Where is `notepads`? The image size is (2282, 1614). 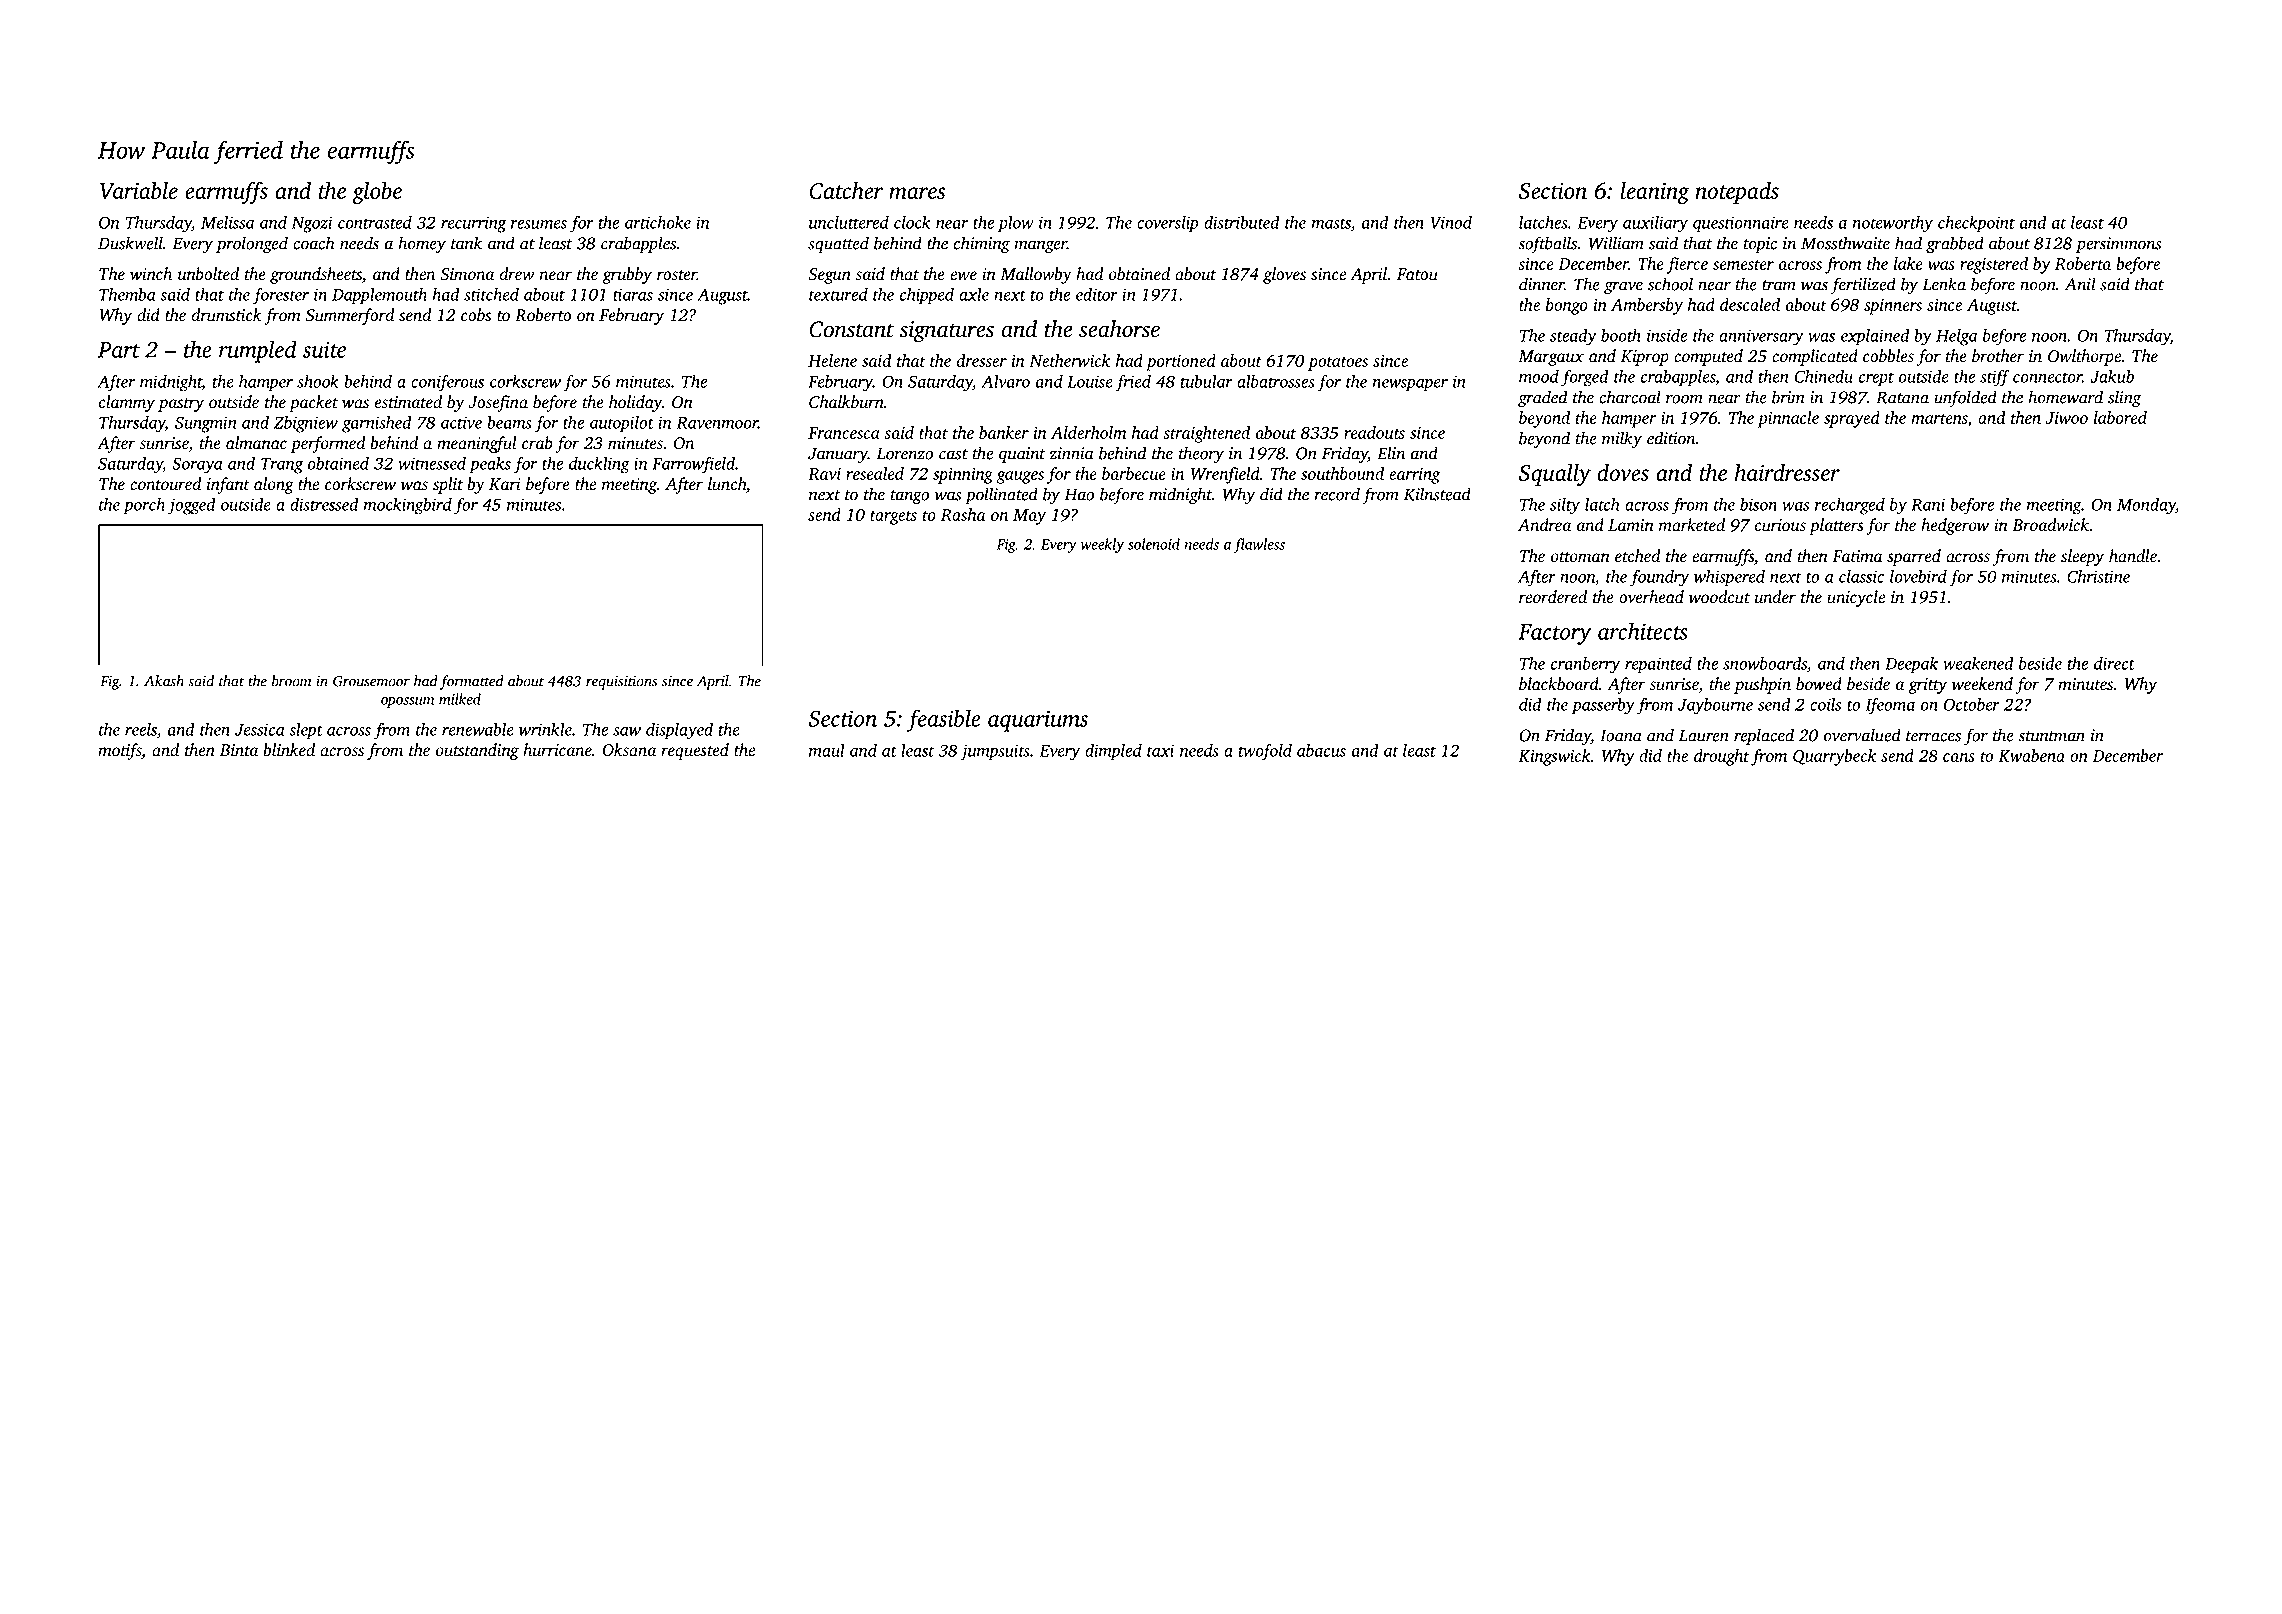 notepads is located at coordinates (1737, 193).
